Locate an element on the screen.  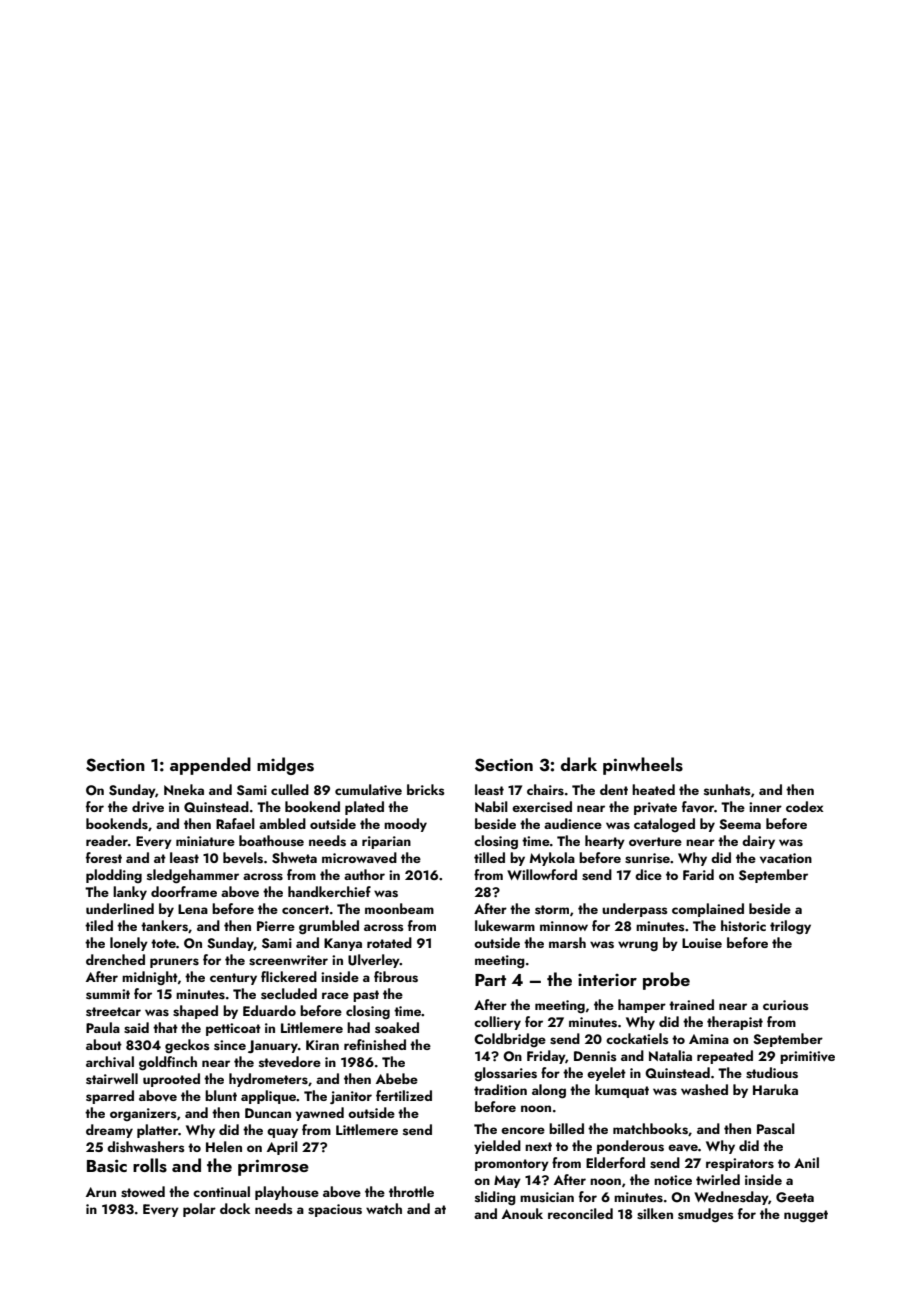
screenwriter is located at coordinates (288, 960).
